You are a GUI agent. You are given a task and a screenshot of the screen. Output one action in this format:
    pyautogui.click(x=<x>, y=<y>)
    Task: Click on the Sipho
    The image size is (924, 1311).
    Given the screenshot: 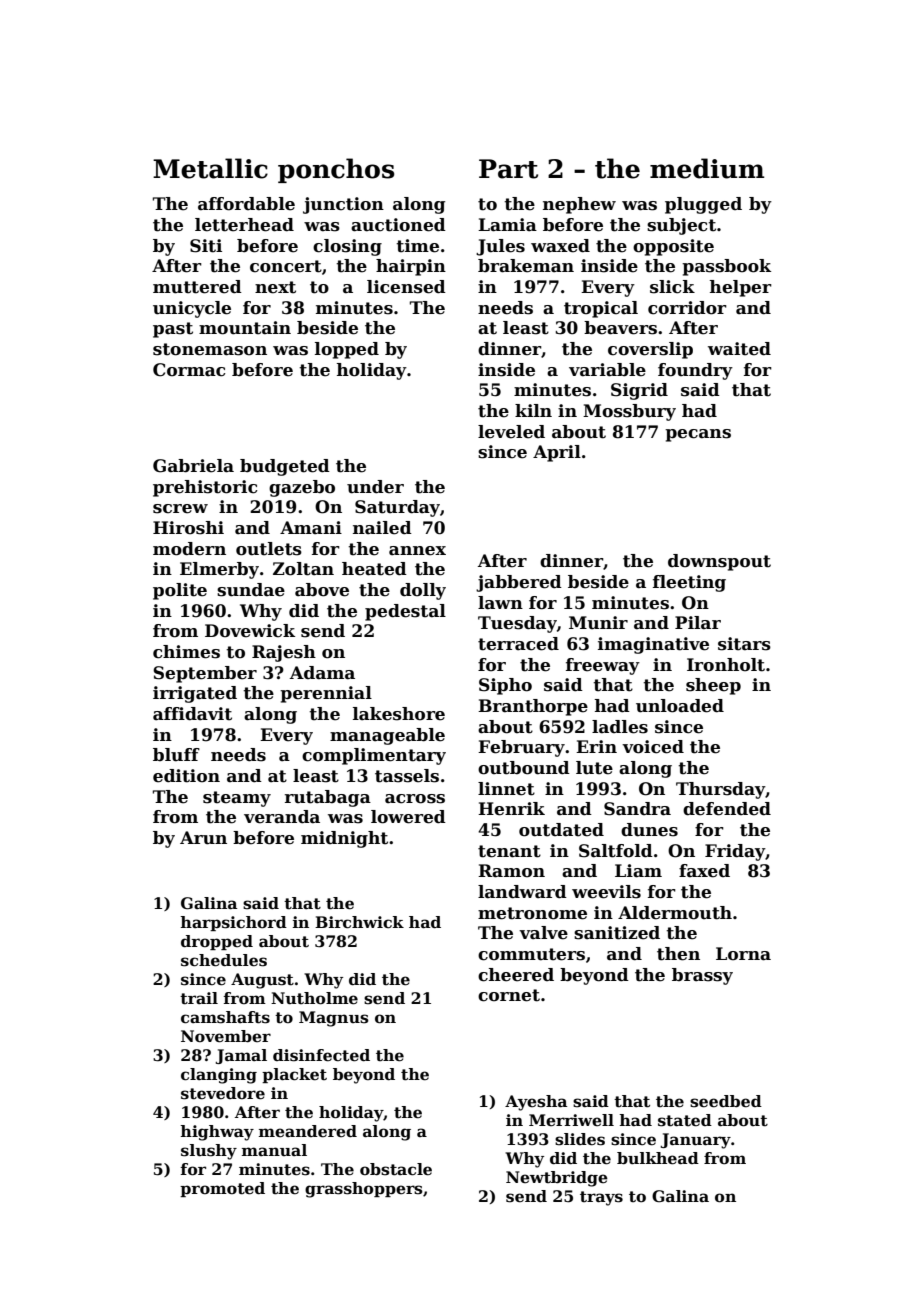 What is the action you would take?
    pyautogui.click(x=505, y=686)
